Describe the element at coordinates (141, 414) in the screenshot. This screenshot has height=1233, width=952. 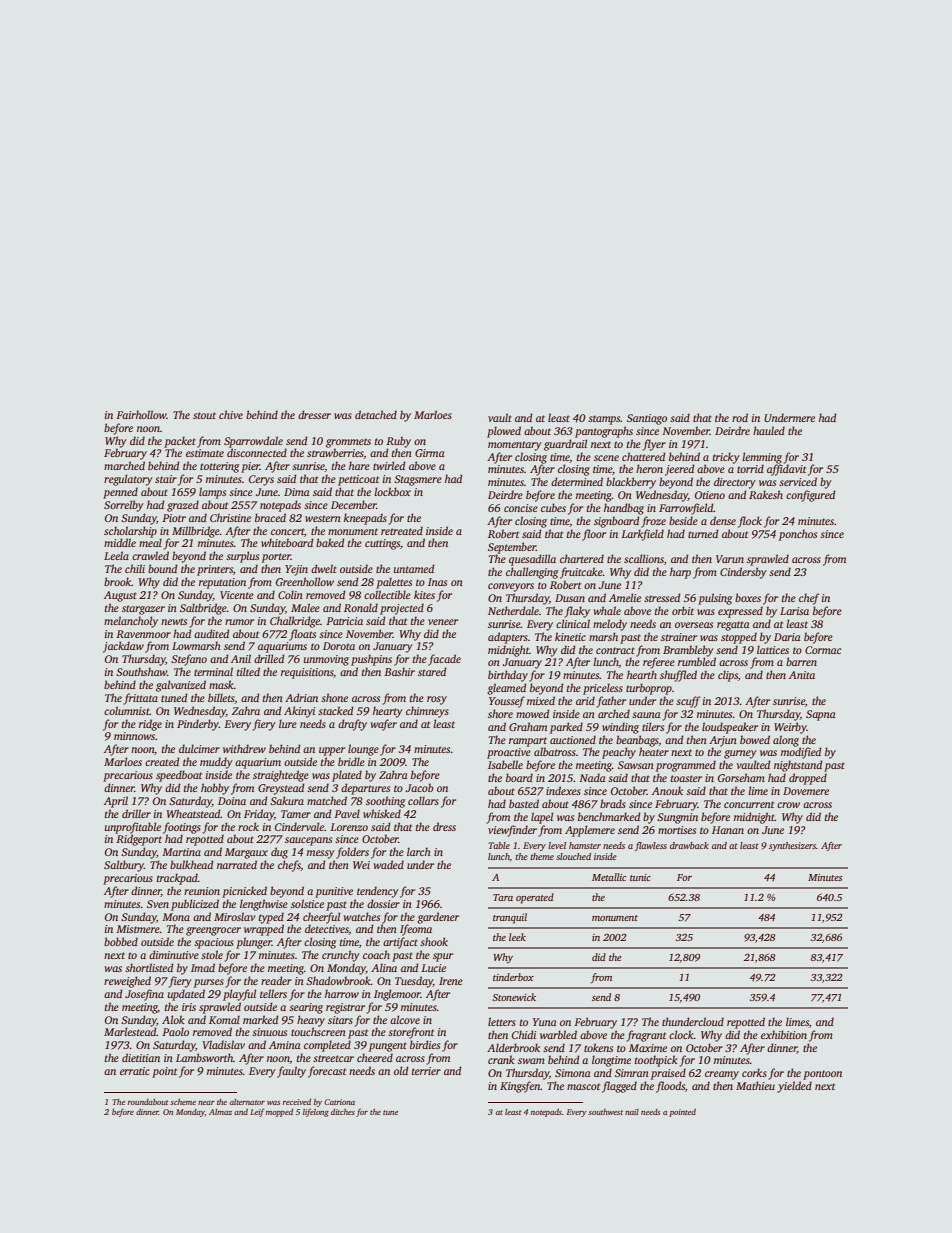
I see `Fairhollow` at that location.
